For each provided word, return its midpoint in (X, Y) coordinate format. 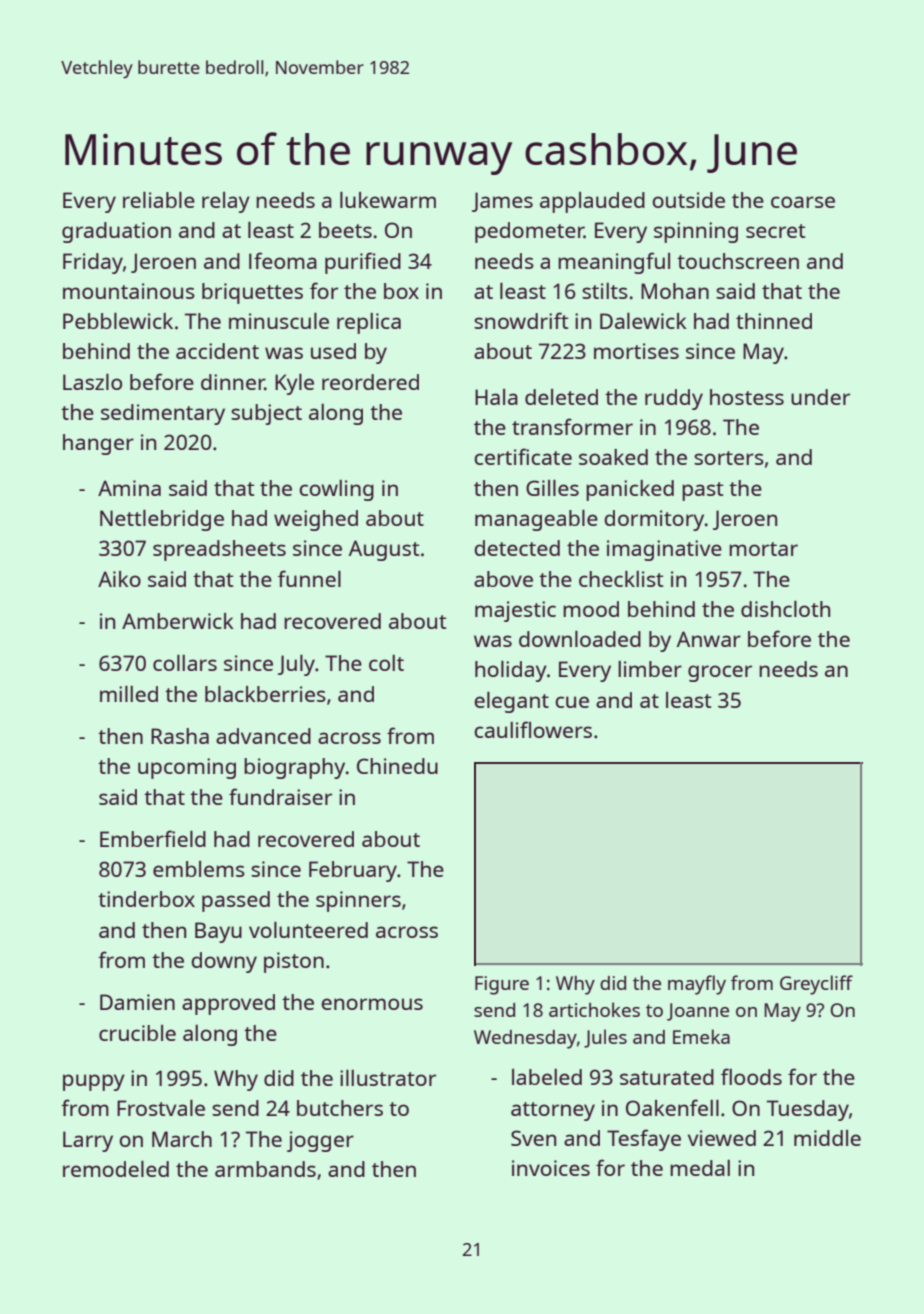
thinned (774, 321)
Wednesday (525, 1039)
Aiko (119, 579)
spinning (696, 232)
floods (751, 1076)
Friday (93, 263)
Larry (88, 1141)
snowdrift (521, 320)
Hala (496, 397)
